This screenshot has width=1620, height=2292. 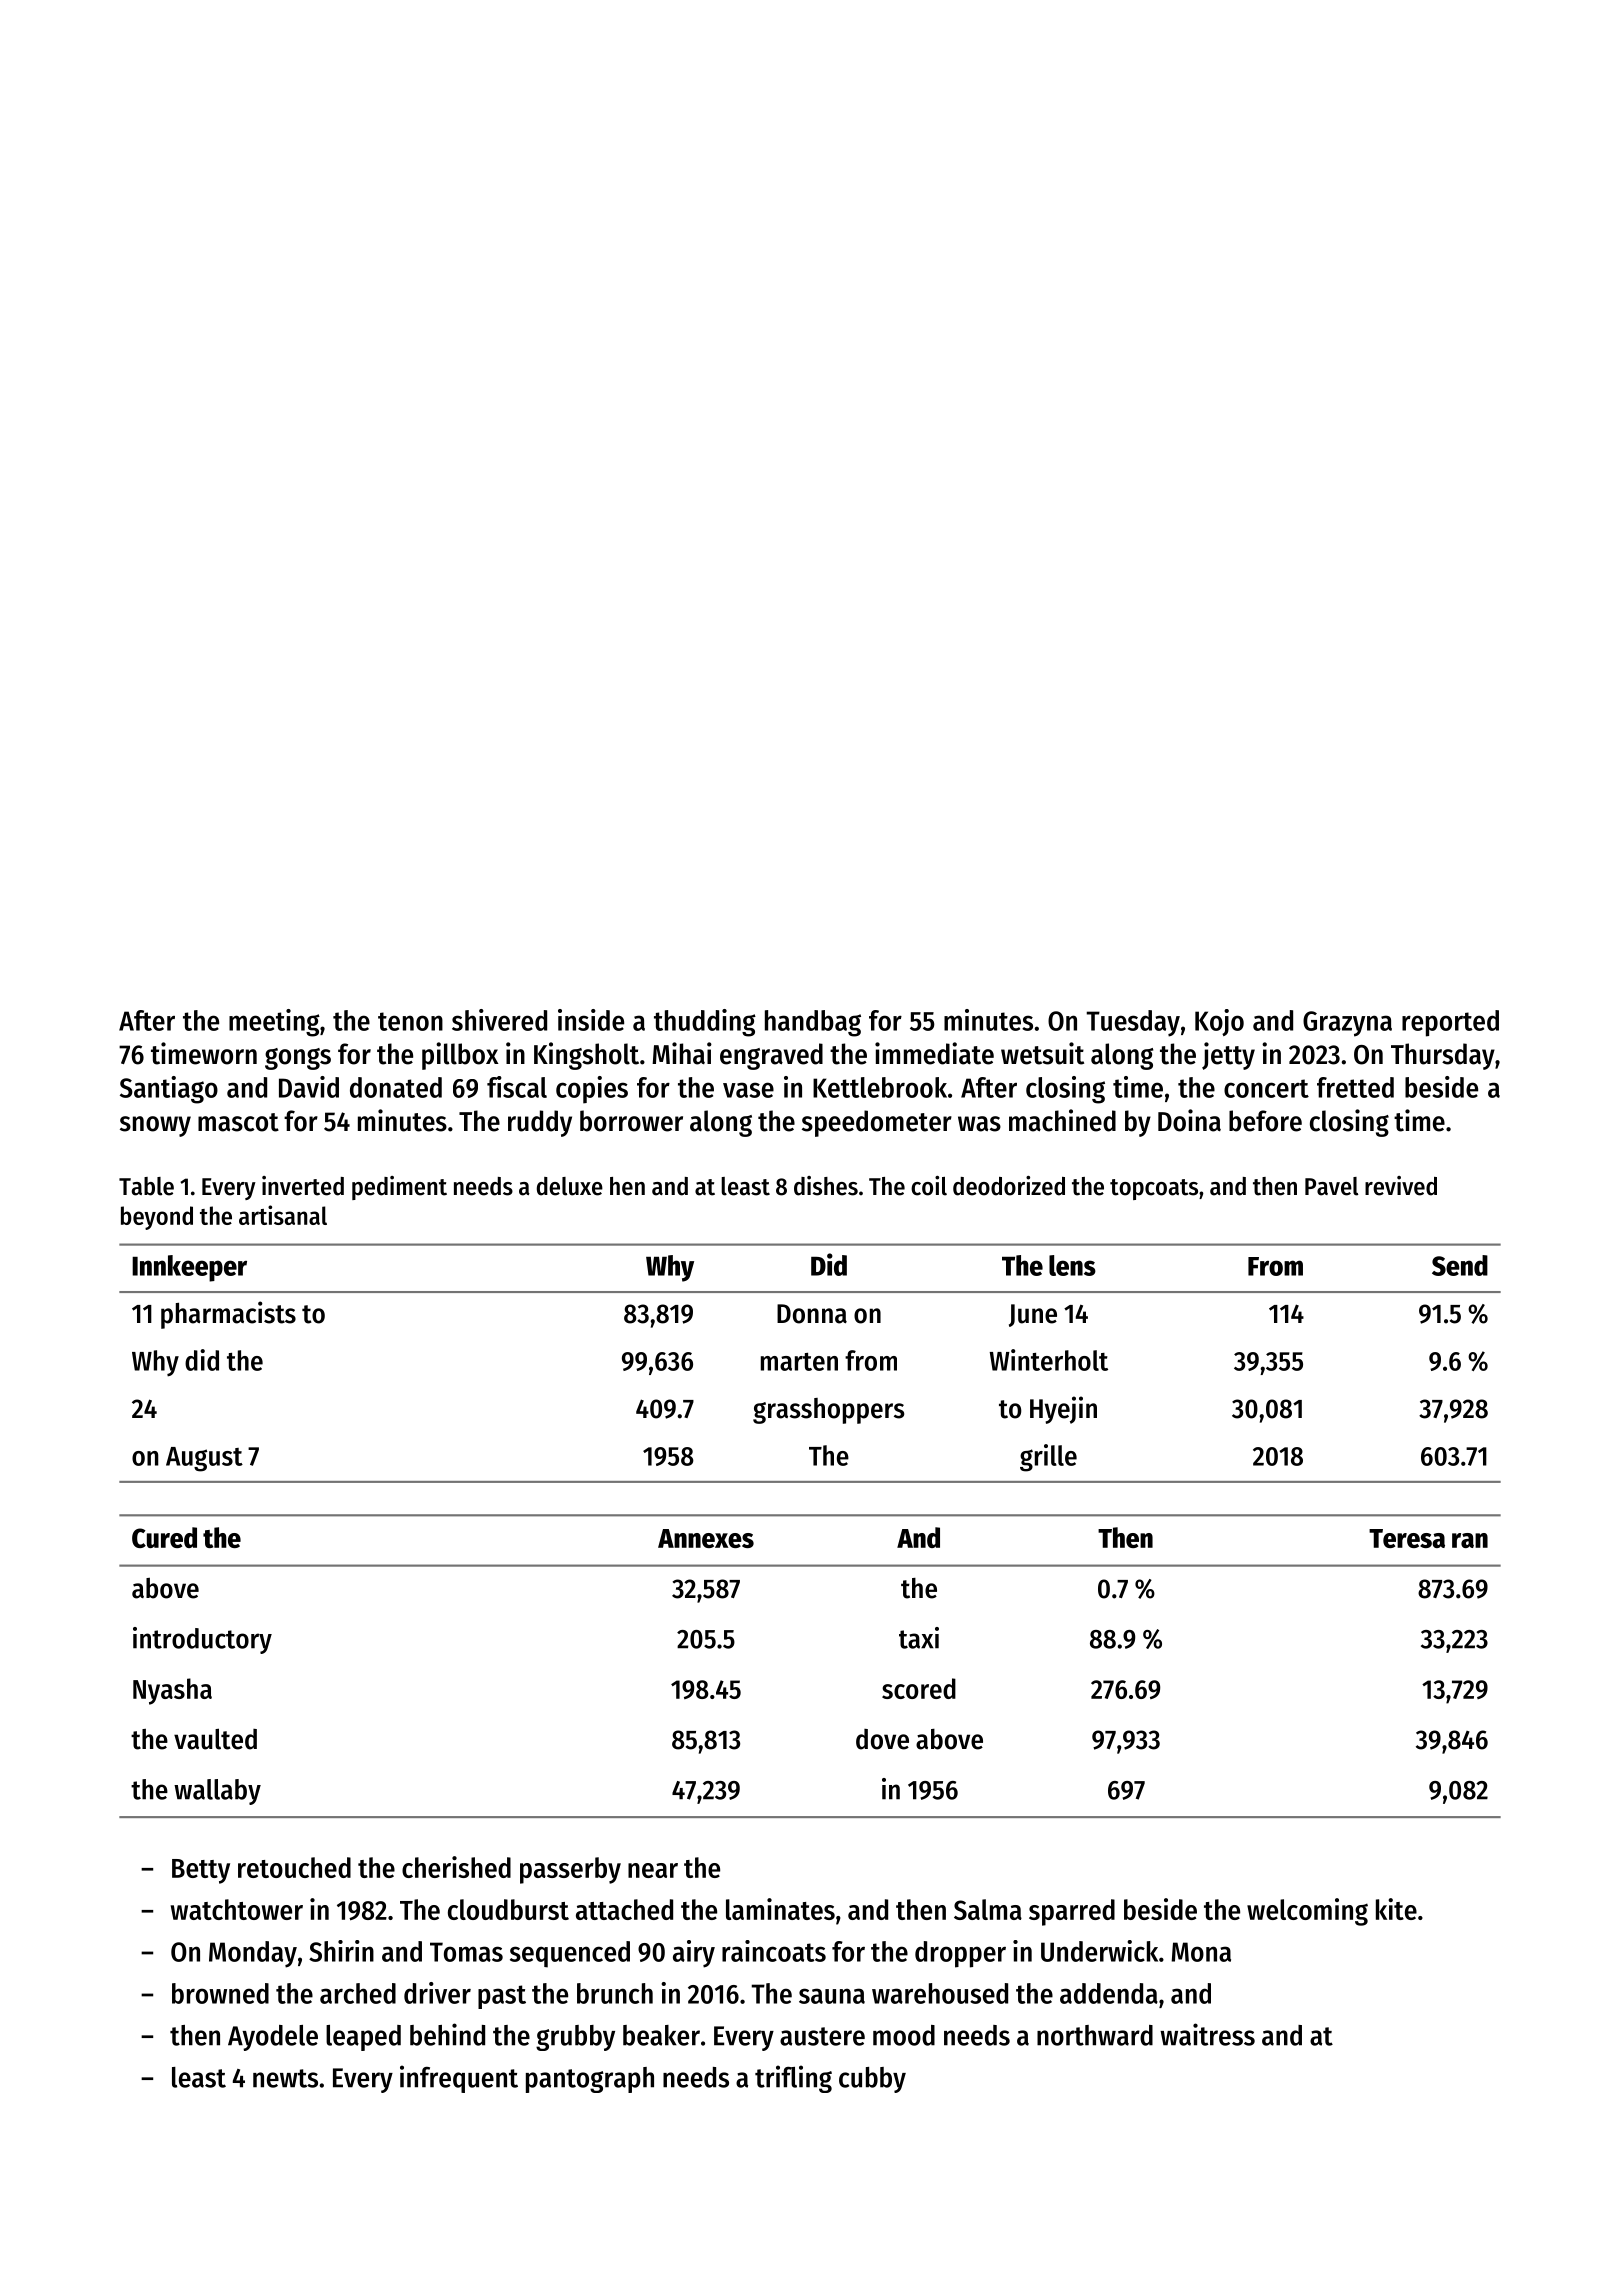 I want to click on scored, so click(x=919, y=1688).
